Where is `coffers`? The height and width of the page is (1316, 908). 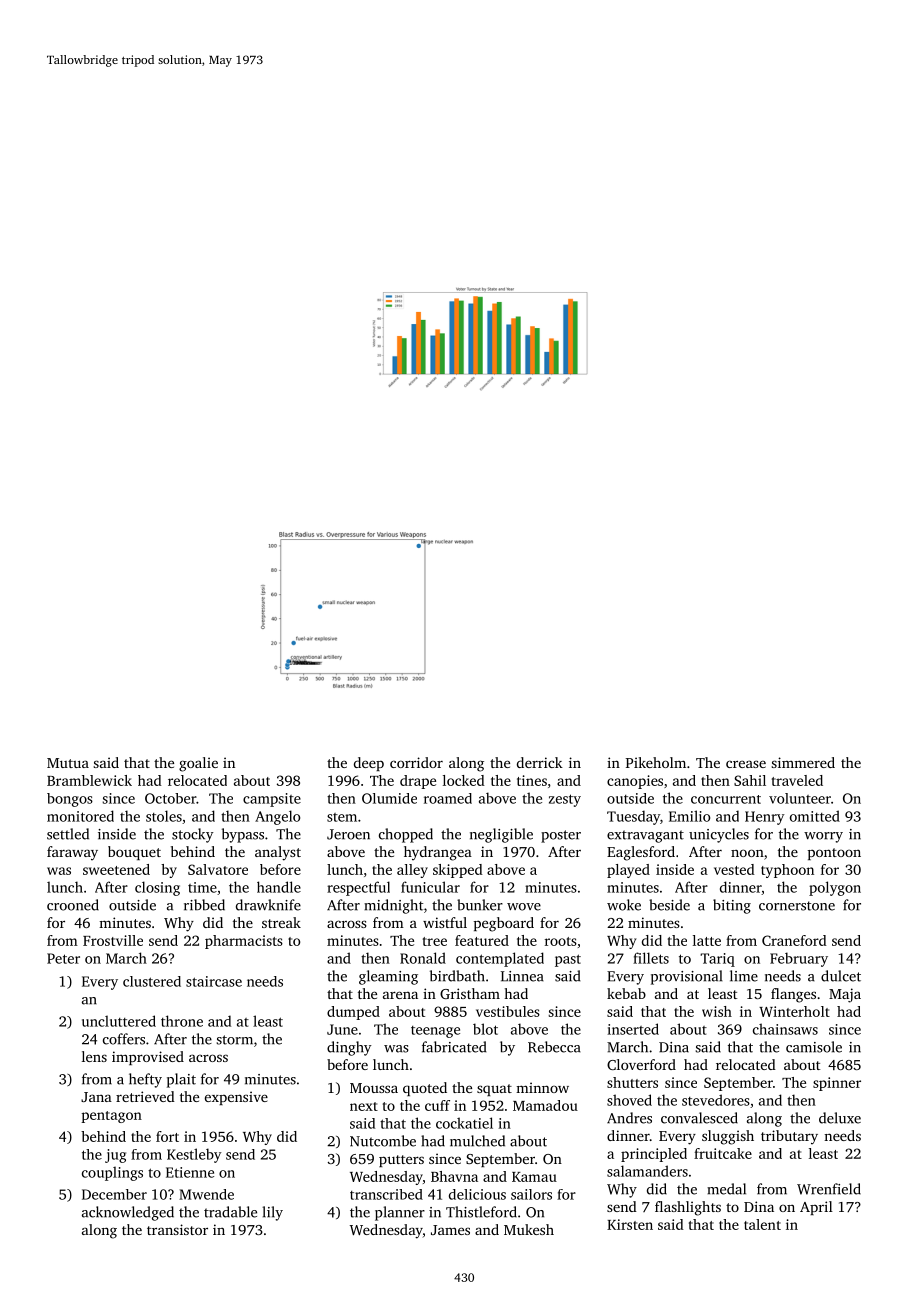 coffers is located at coordinates (124, 1039).
